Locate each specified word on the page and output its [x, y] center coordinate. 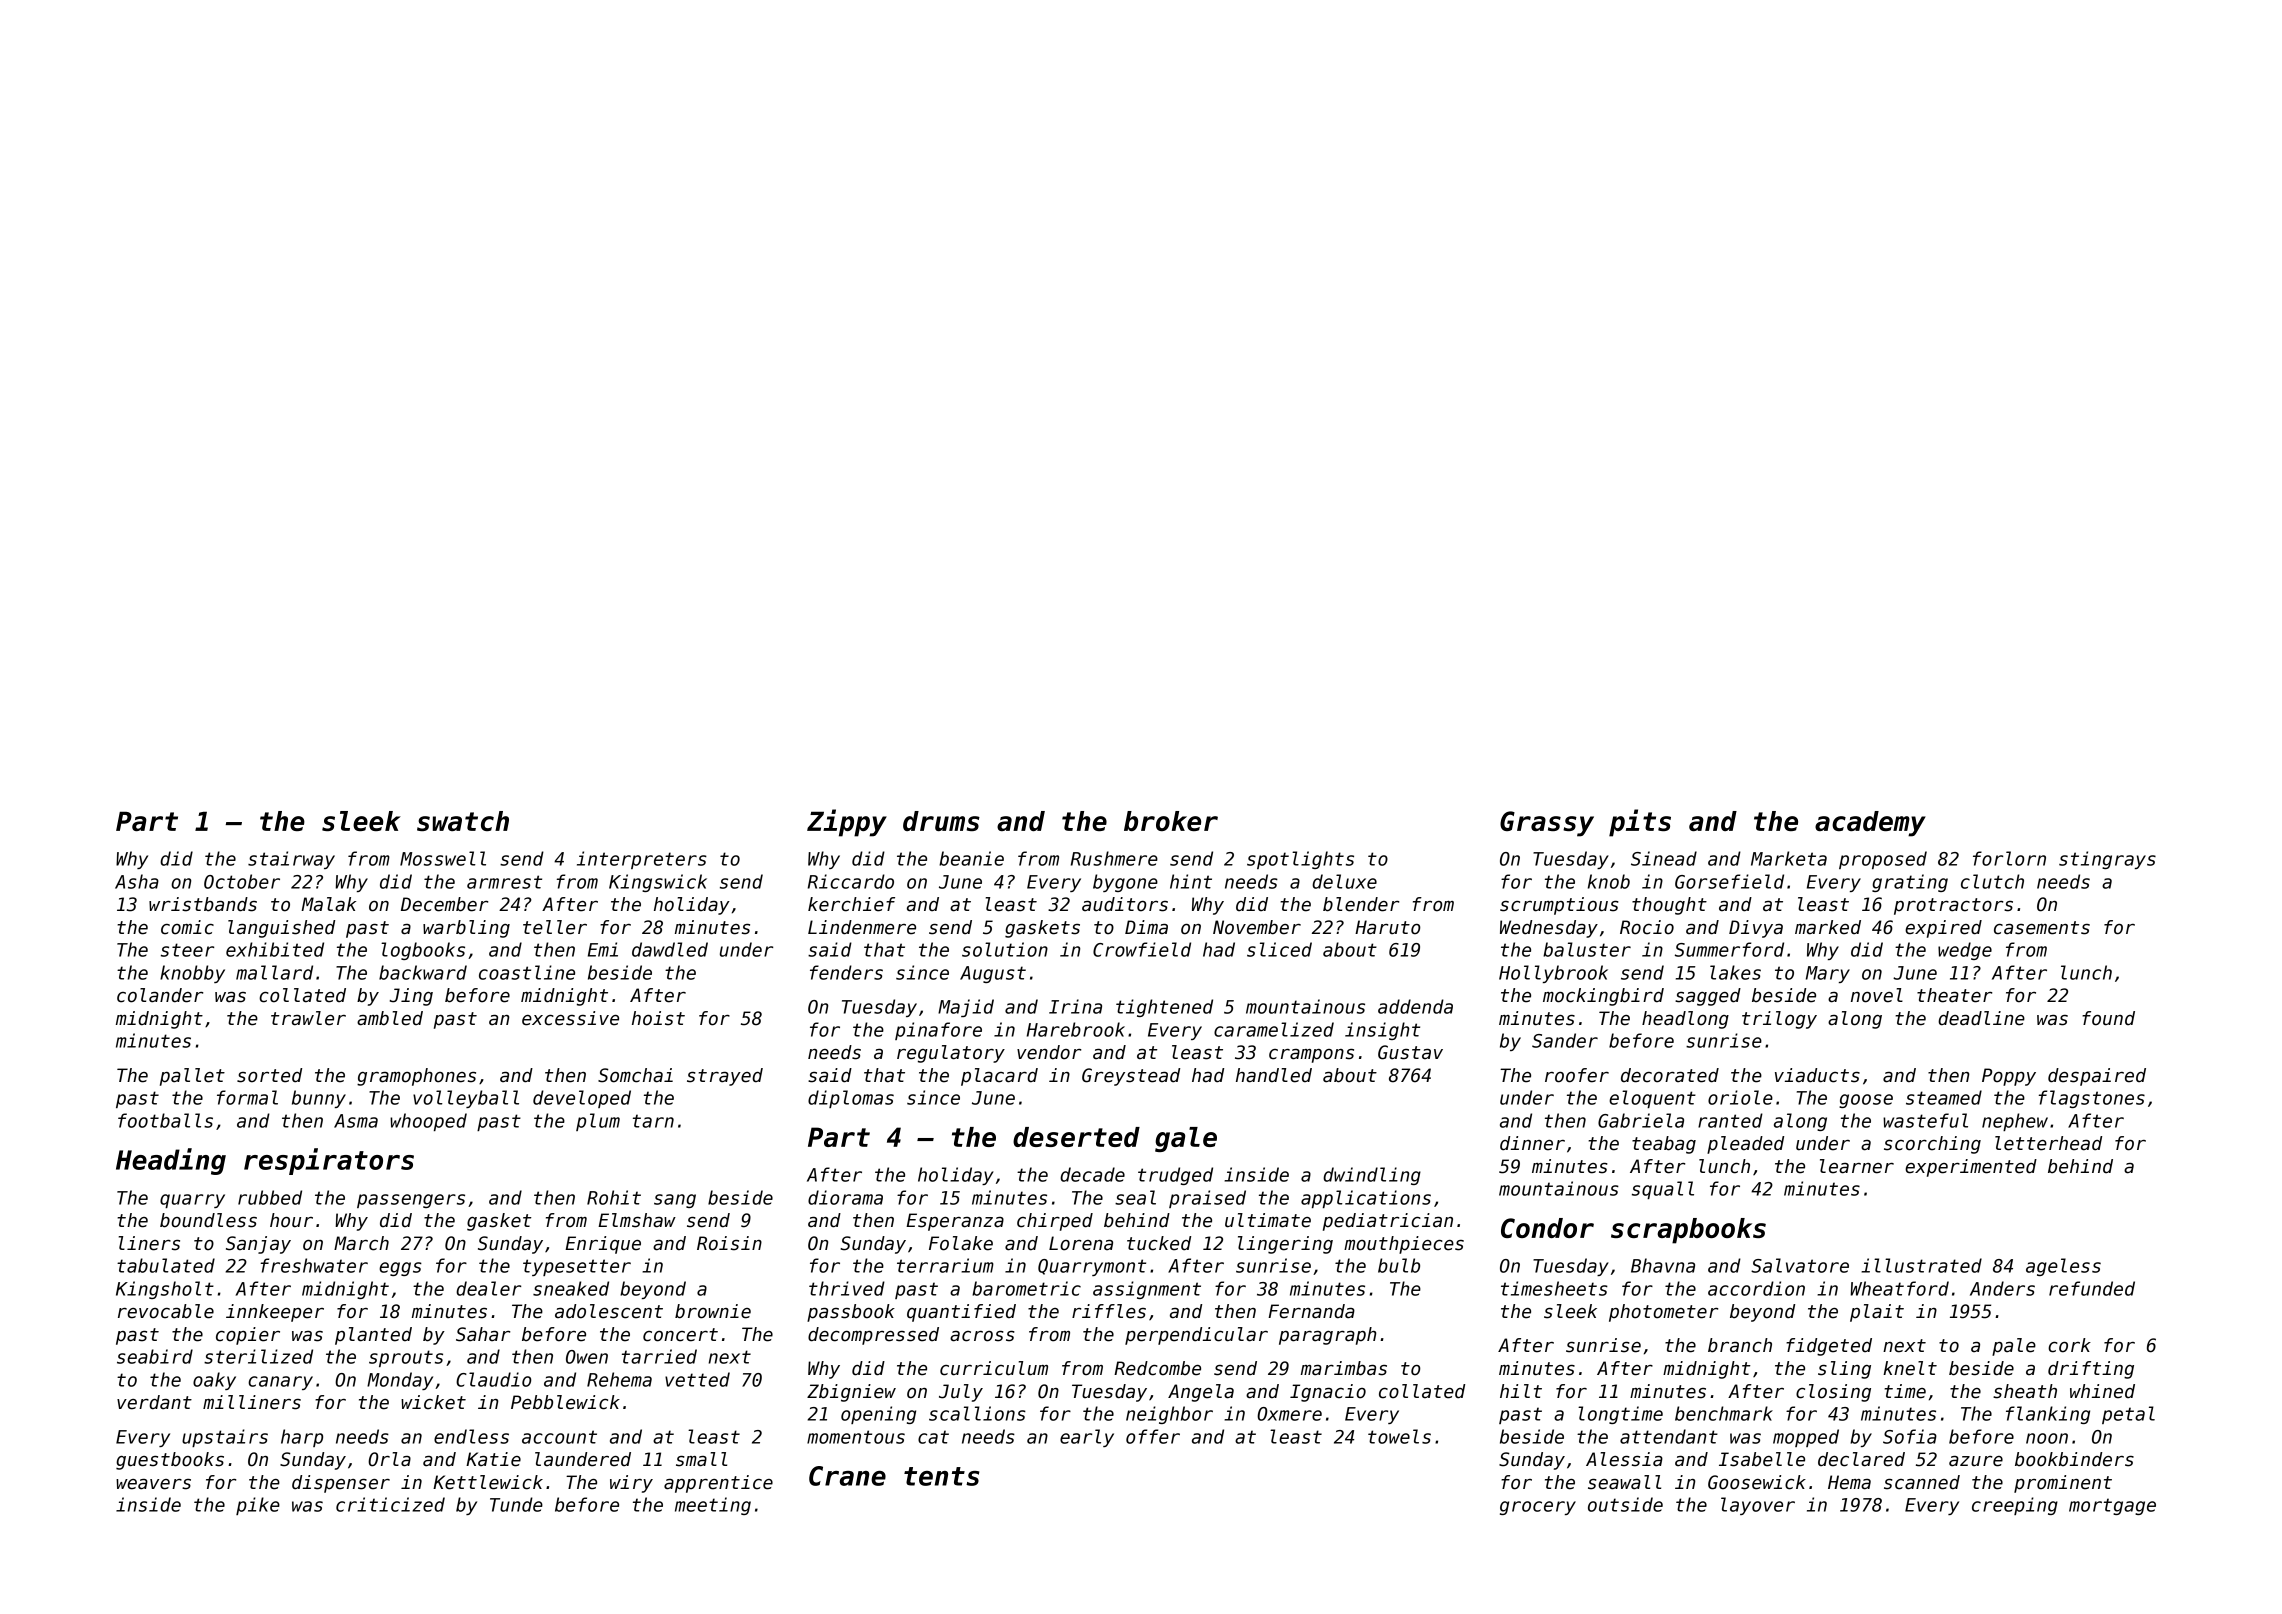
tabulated [166, 1265]
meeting [713, 1506]
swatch [463, 821]
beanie [971, 858]
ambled [390, 1018]
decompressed [873, 1336]
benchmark [1724, 1413]
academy [1870, 824]
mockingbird [1603, 997]
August [993, 974]
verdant [154, 1402]
